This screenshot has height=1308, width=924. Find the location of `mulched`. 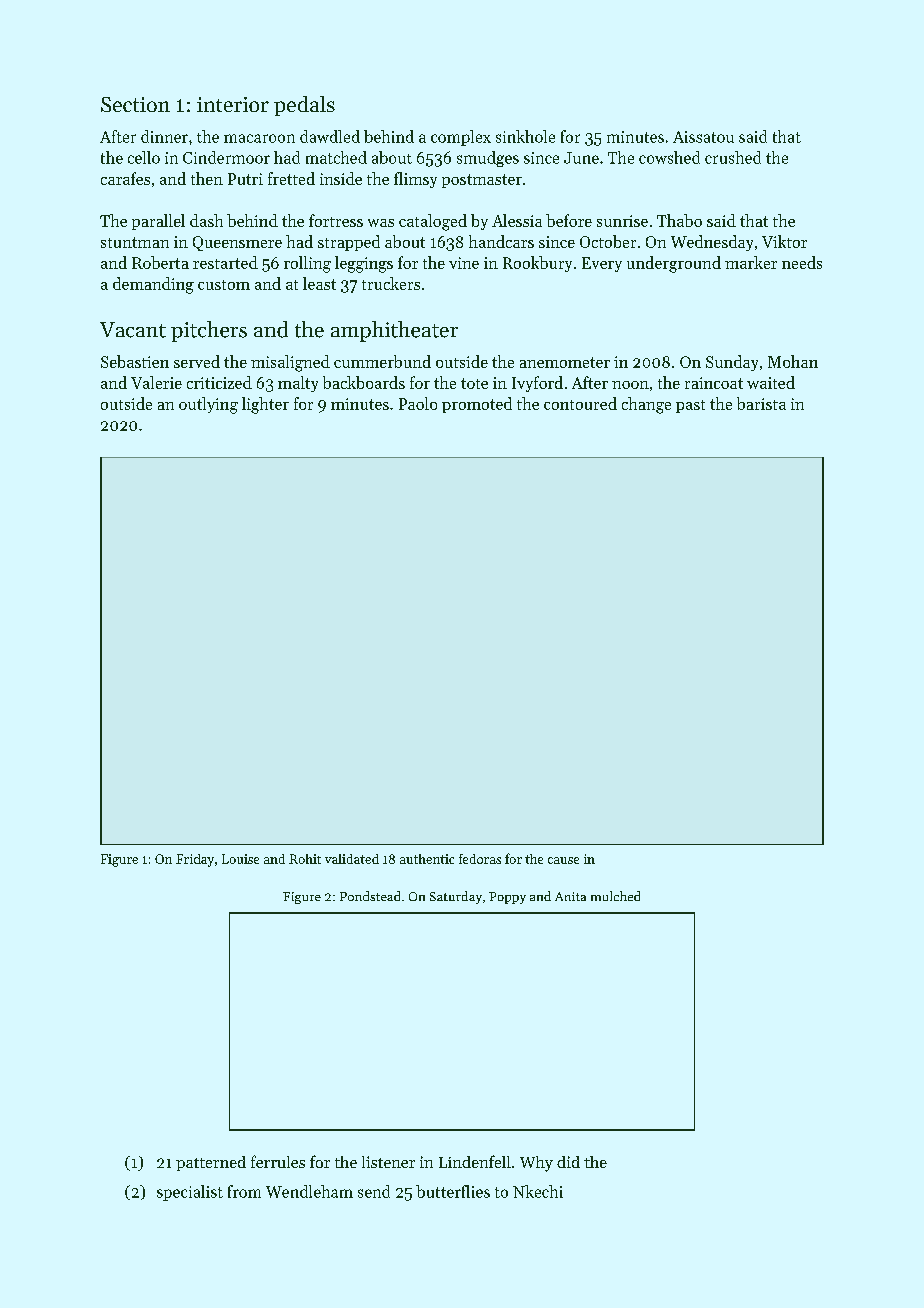

mulched is located at coordinates (615, 896).
